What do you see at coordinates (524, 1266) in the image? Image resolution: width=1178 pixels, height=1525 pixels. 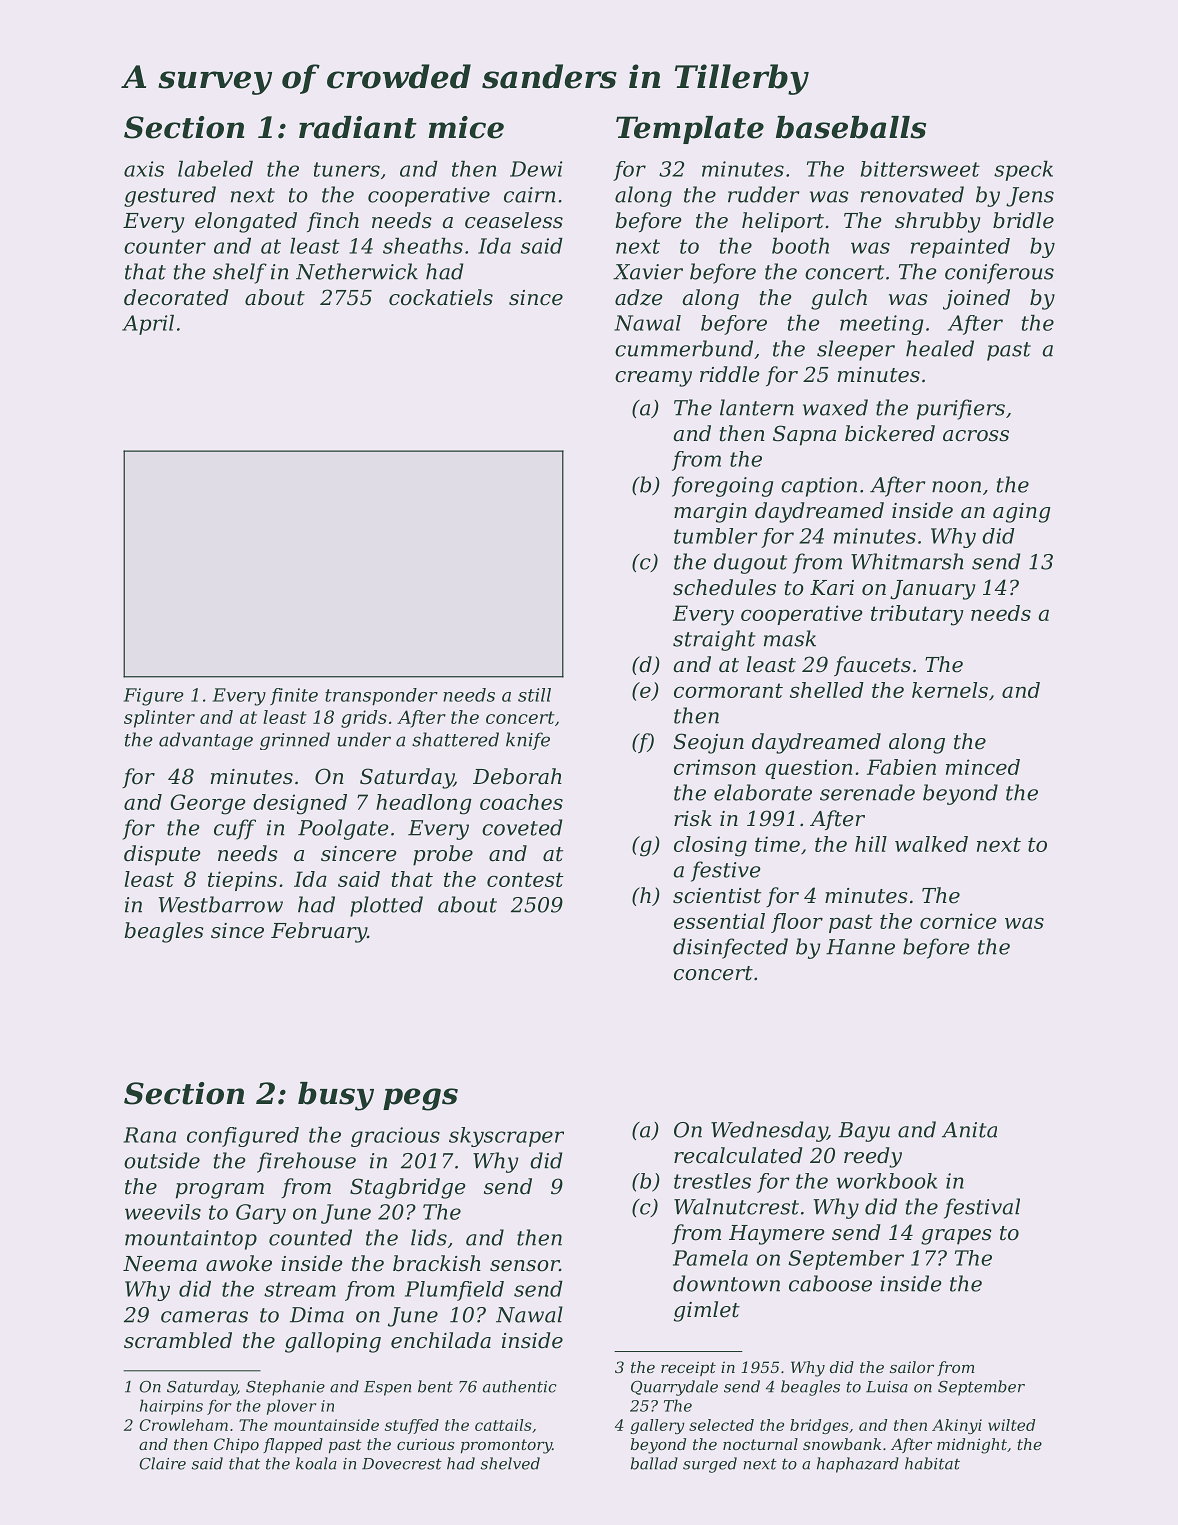 I see `sensor` at bounding box center [524, 1266].
